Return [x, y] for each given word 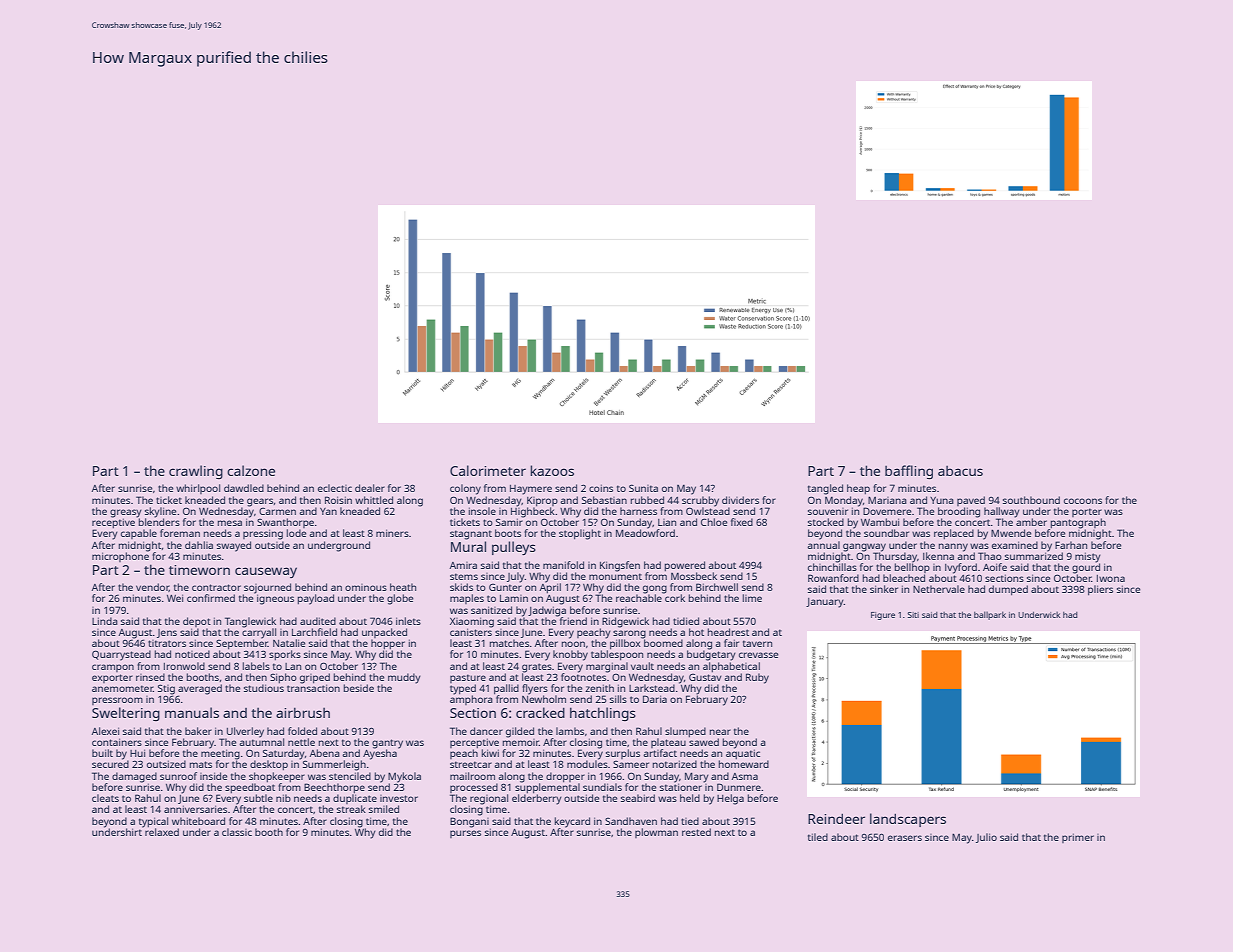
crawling [196, 472]
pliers [1100, 590]
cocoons [1083, 501]
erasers [905, 838]
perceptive [474, 743]
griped [315, 678]
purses [465, 834]
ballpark [990, 615]
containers [117, 742]
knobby [570, 655]
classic [237, 832]
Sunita [643, 488]
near [720, 732]
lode [296, 533]
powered [685, 566]
